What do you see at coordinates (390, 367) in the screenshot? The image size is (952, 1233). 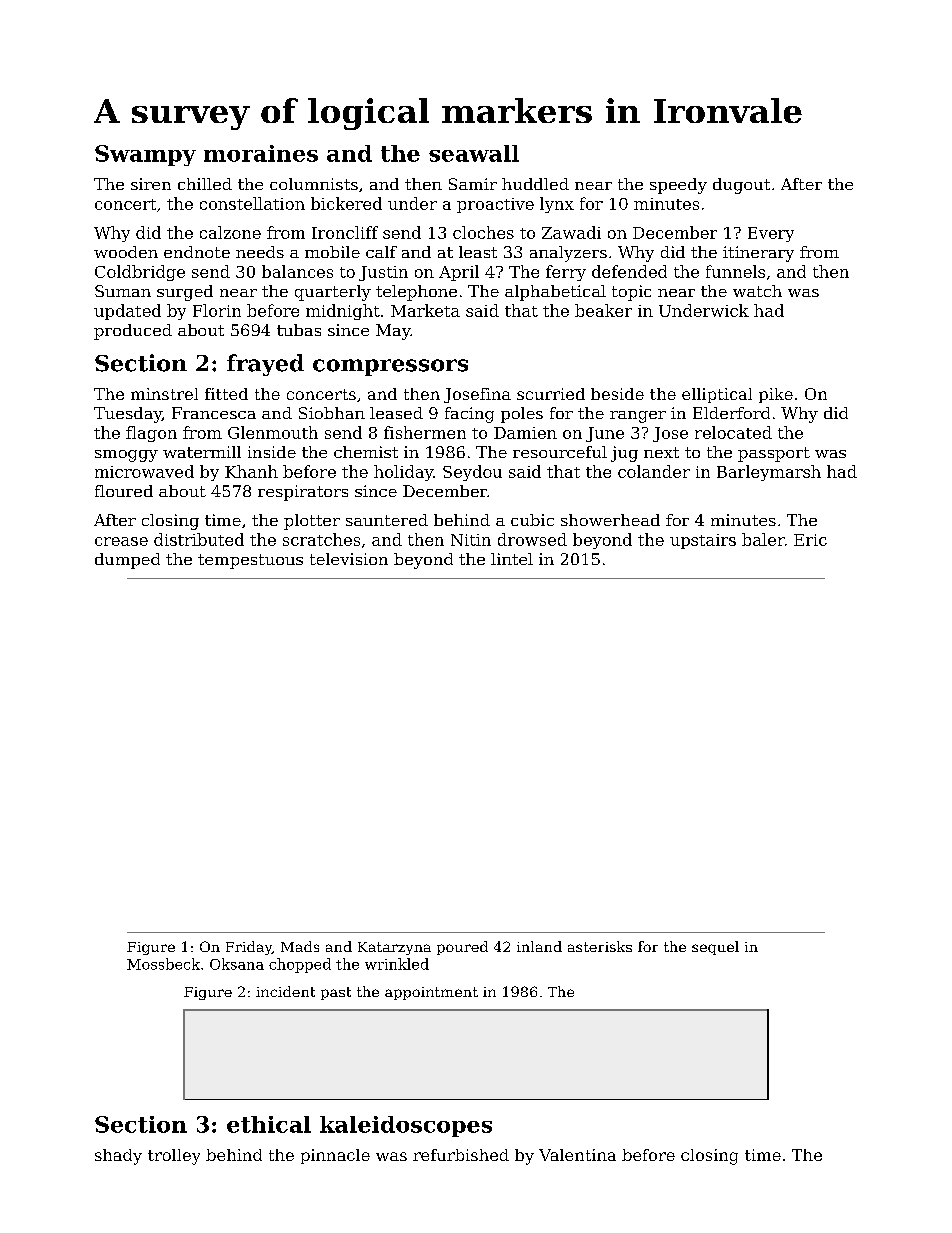 I see `compressors` at bounding box center [390, 367].
